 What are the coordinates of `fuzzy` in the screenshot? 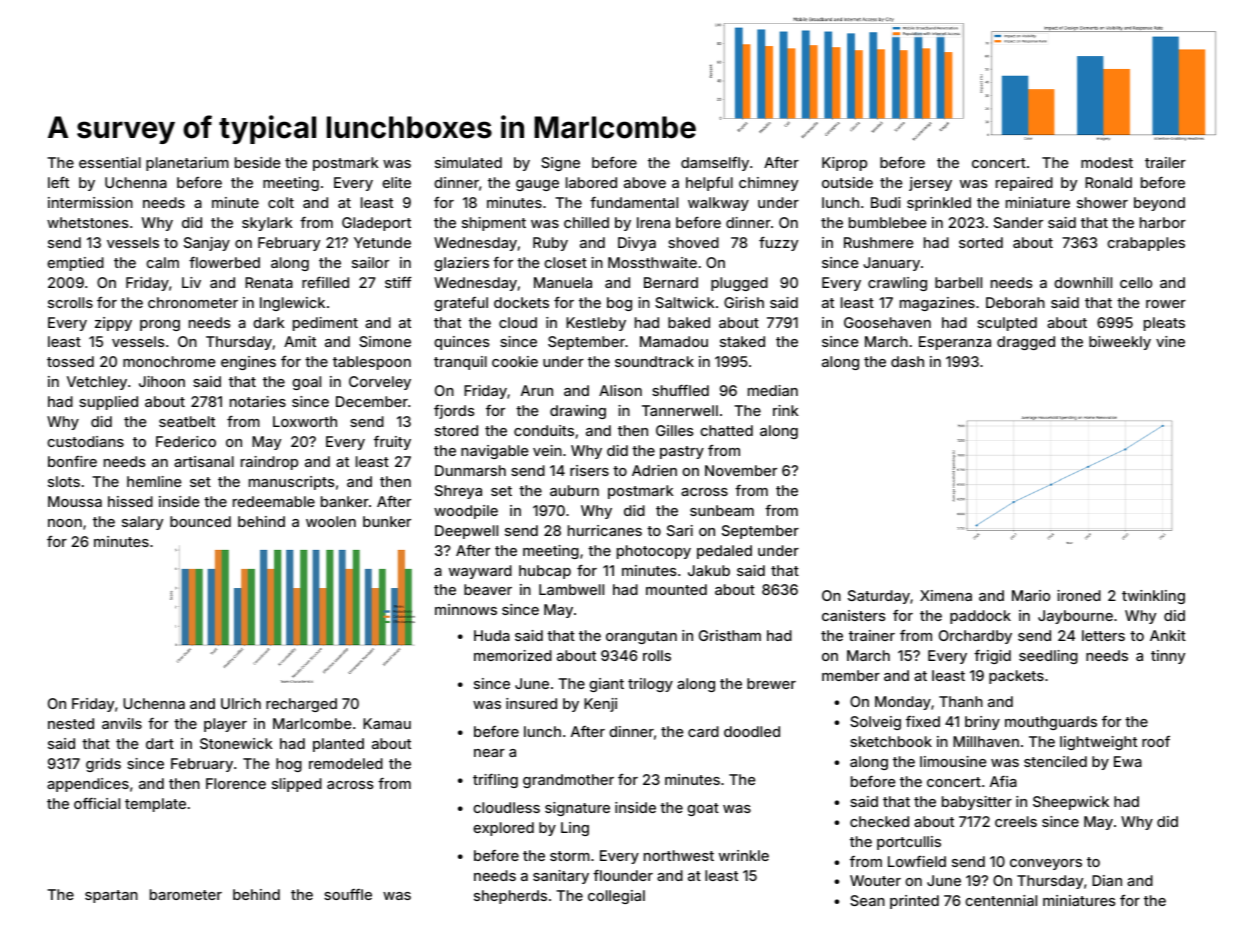 It's located at (778, 244).
